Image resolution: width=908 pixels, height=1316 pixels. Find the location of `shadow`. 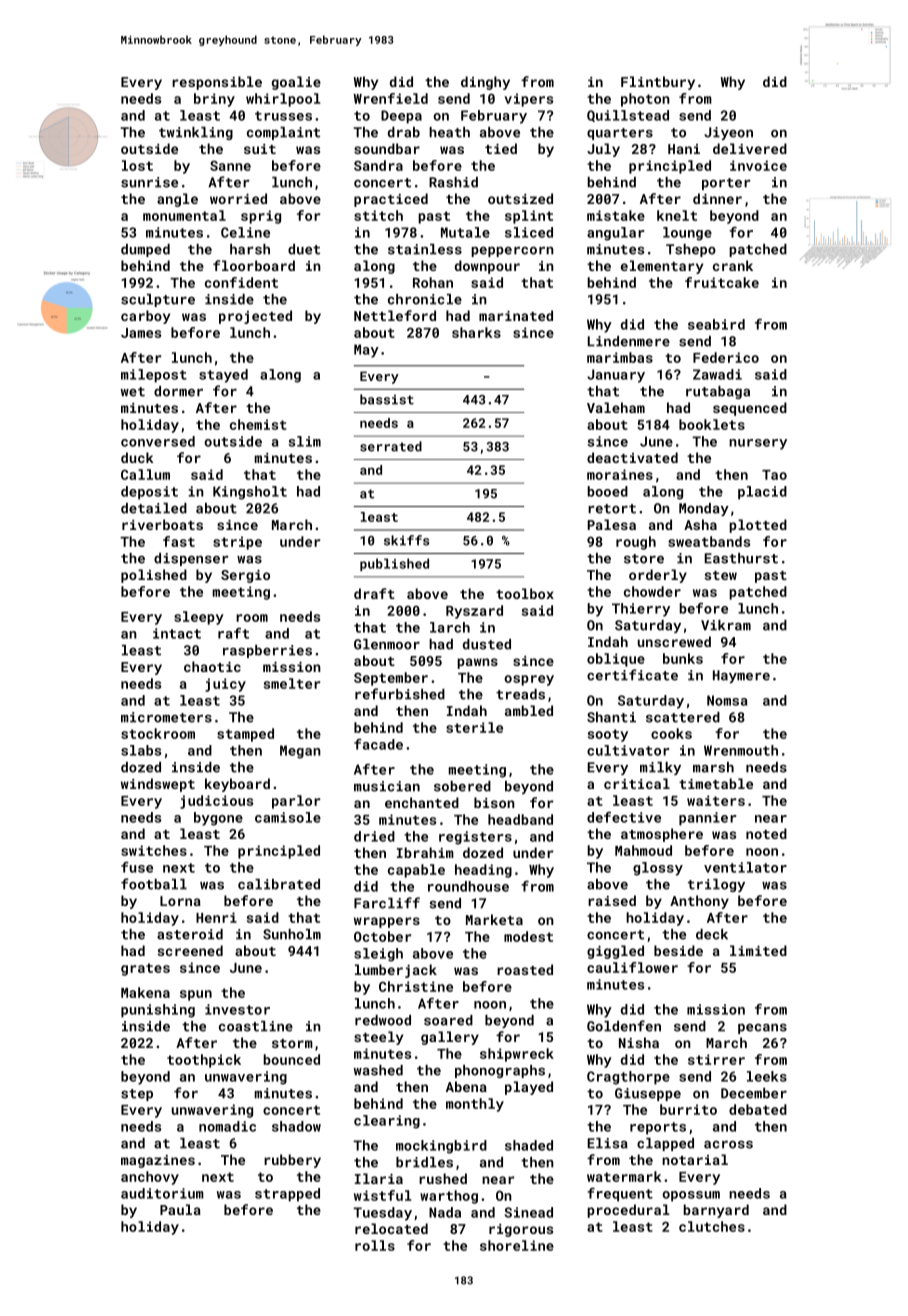

shadow is located at coordinates (296, 1126).
